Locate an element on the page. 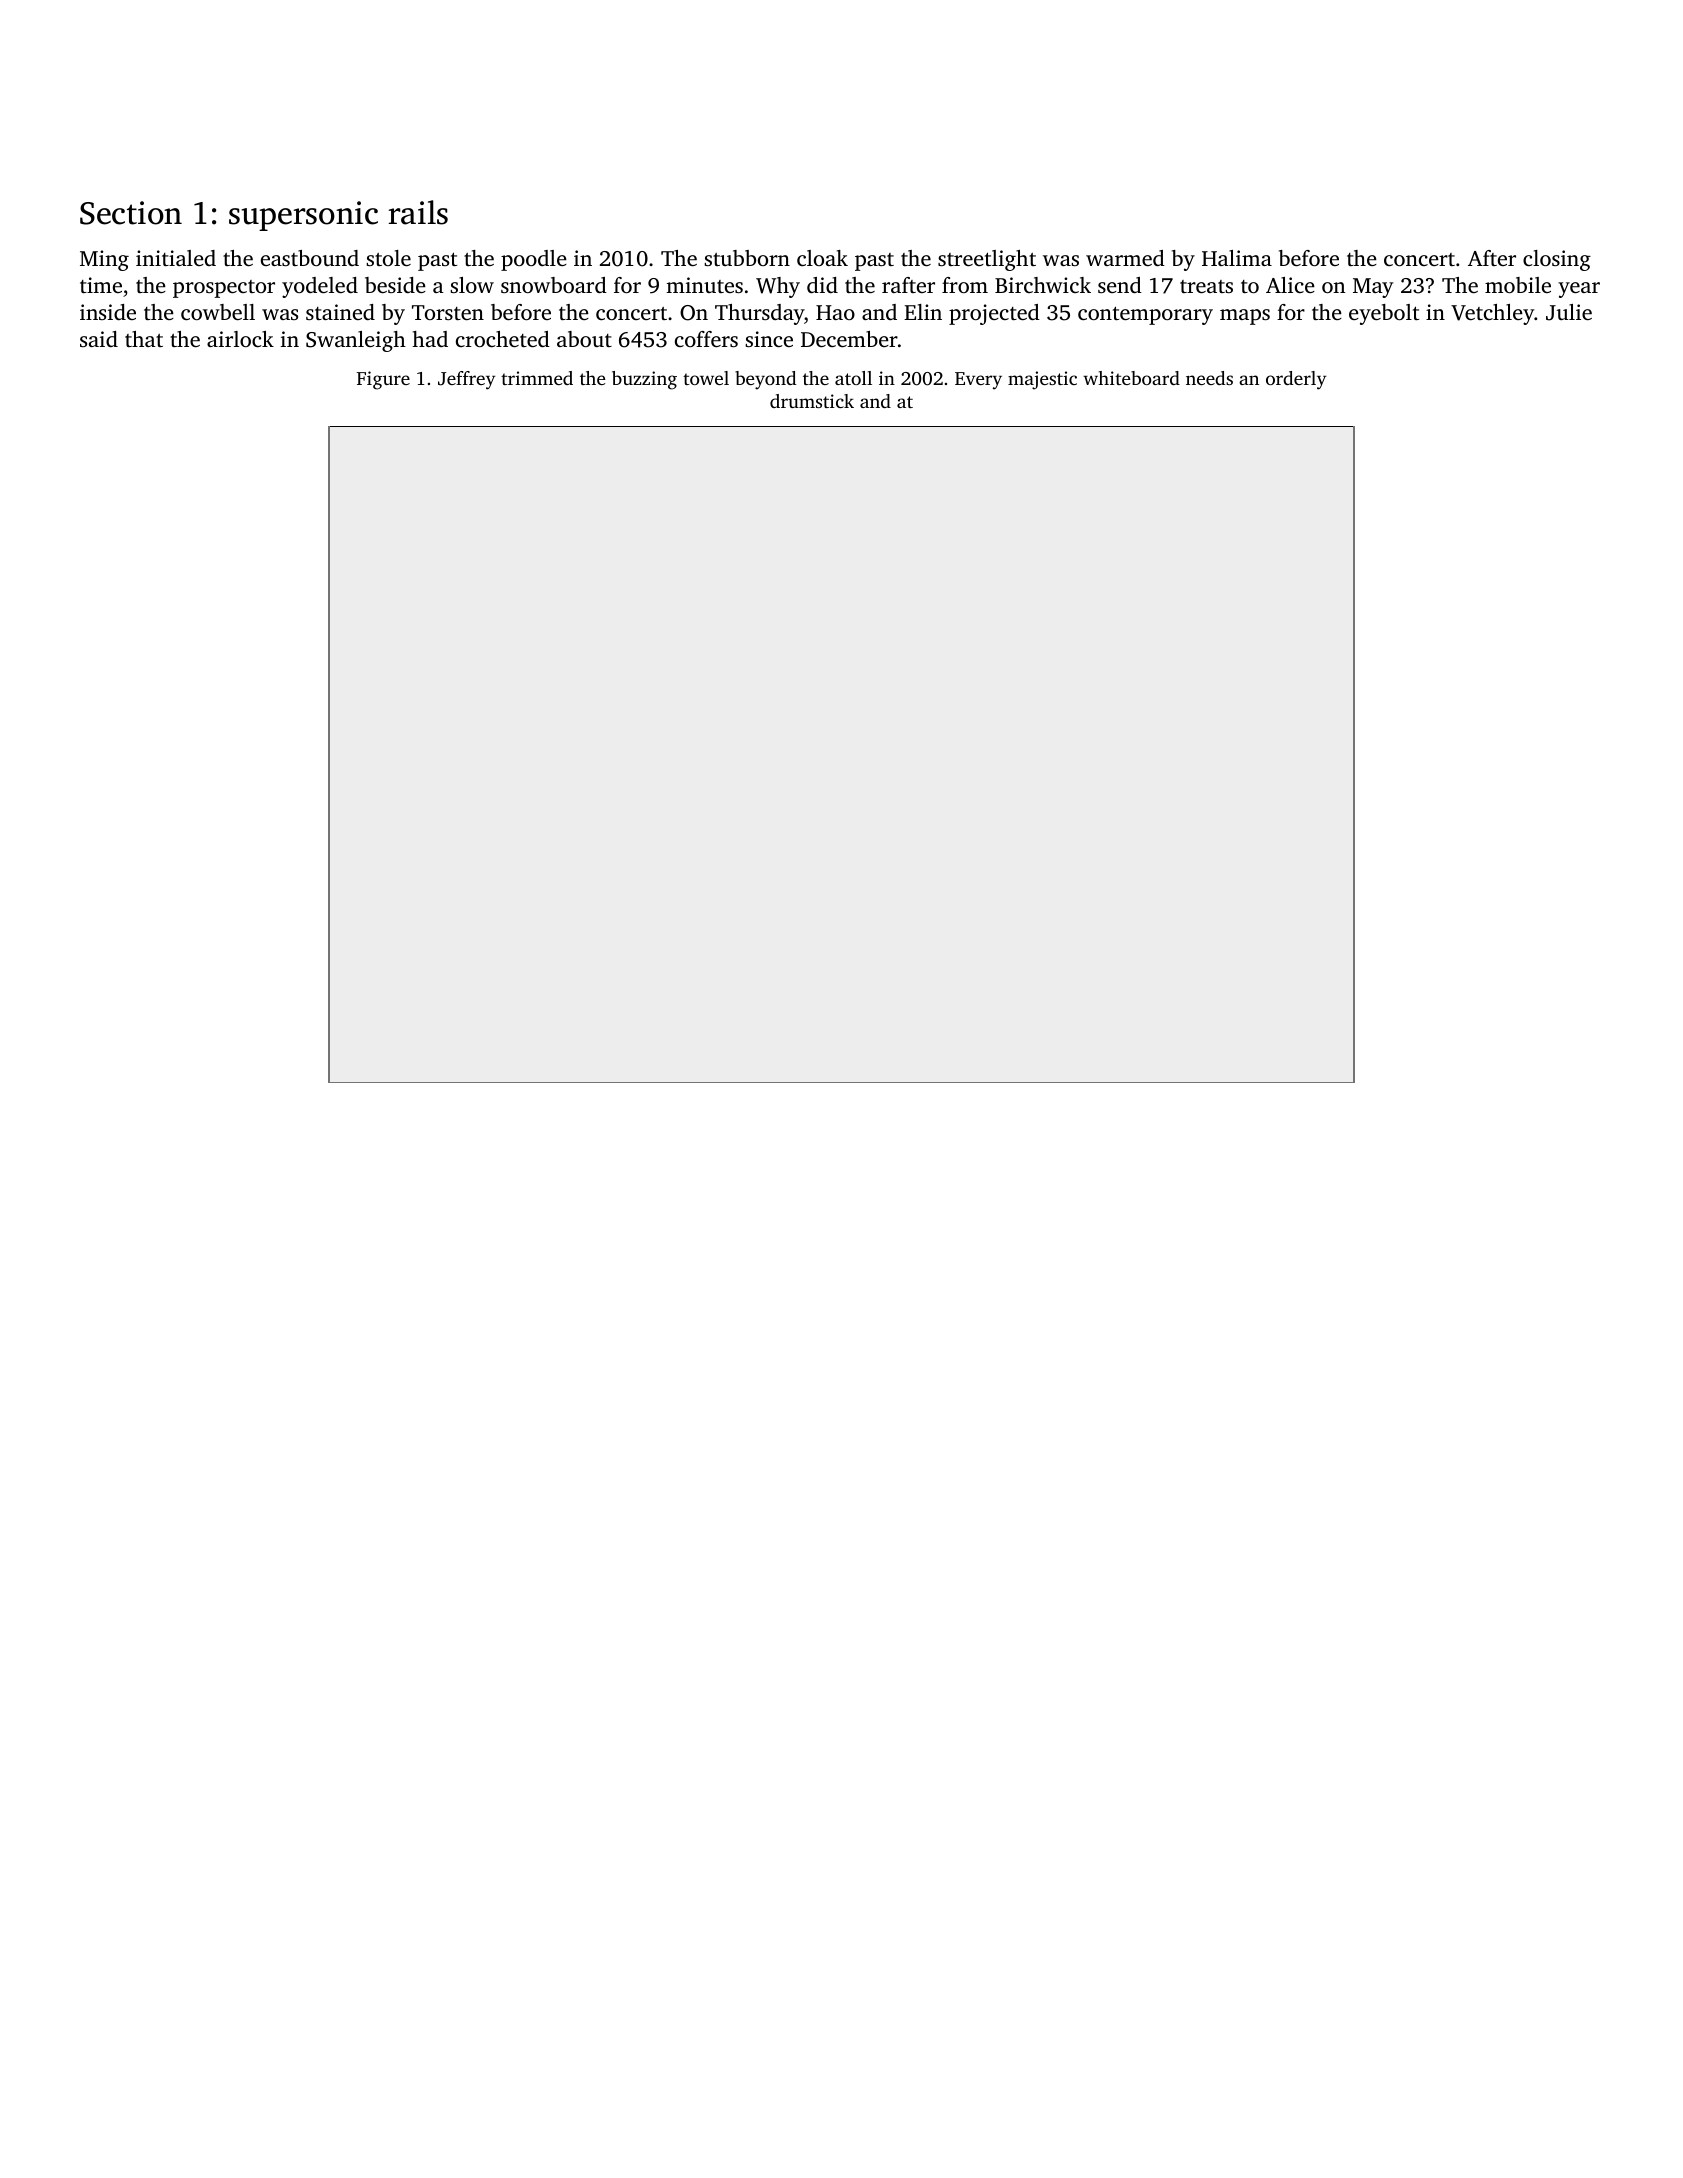  since is located at coordinates (769, 339).
